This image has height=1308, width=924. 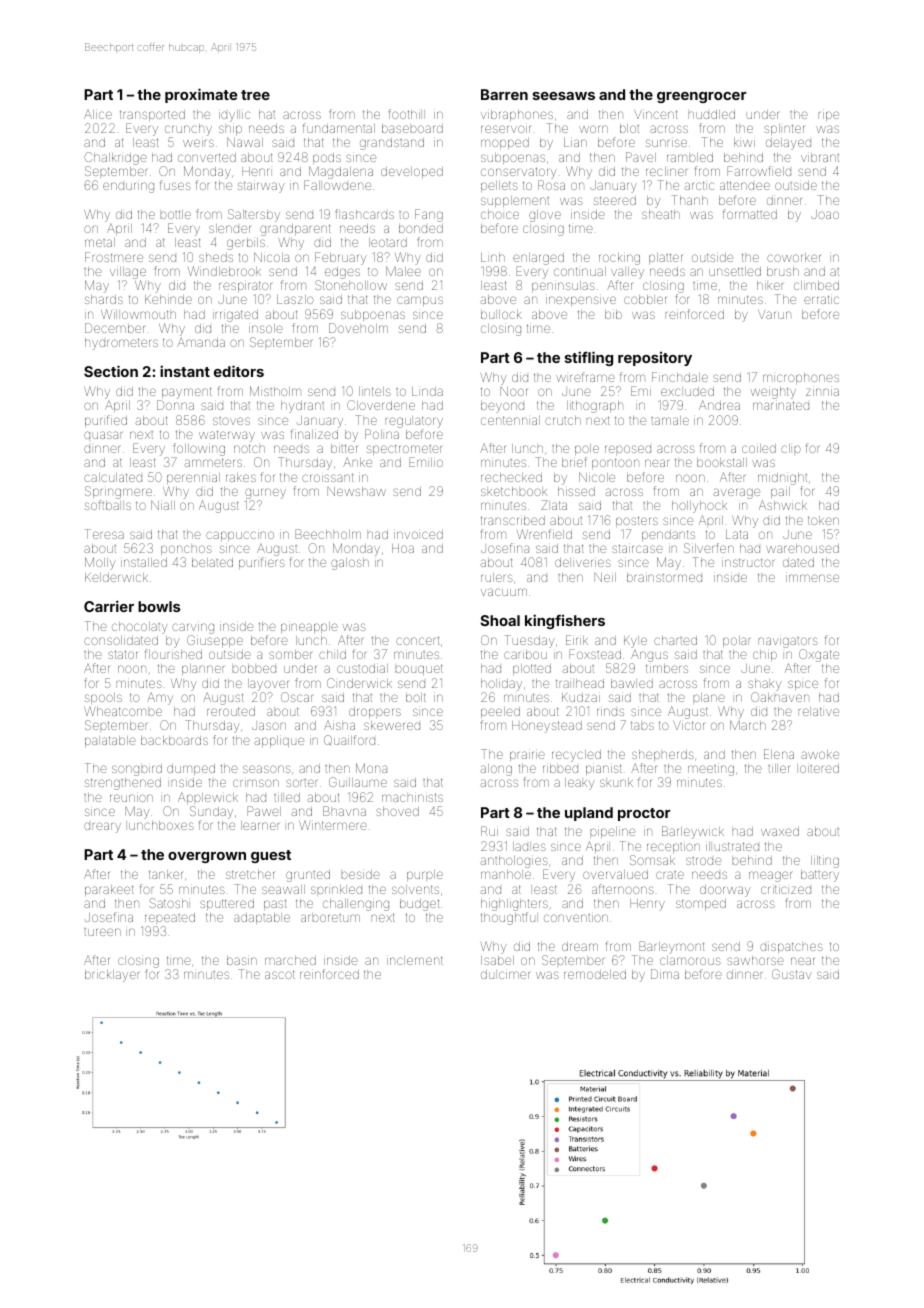 What do you see at coordinates (201, 95) in the image?
I see `proximate` at bounding box center [201, 95].
